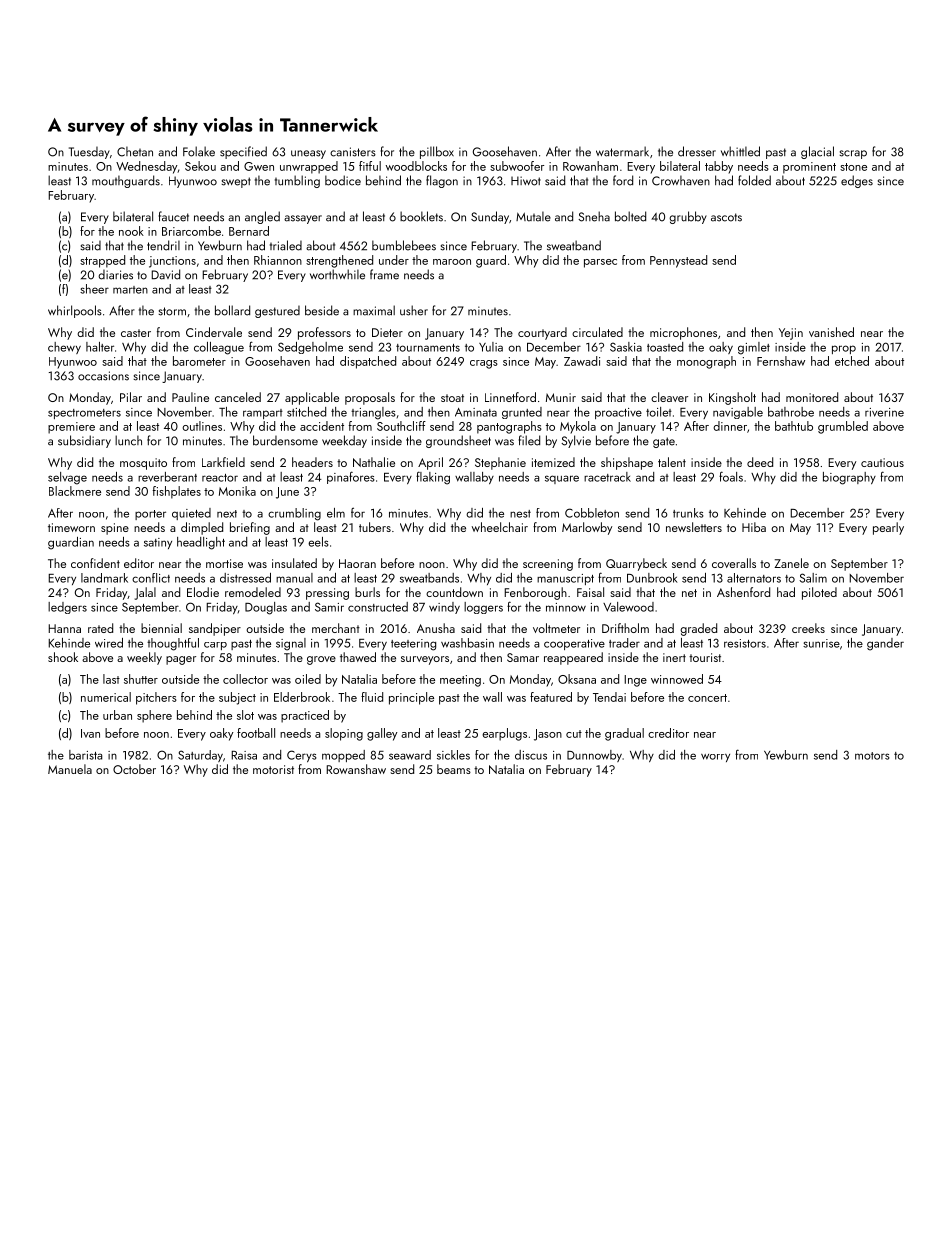 This document has width=952, height=1233. I want to click on pillbox, so click(437, 152).
